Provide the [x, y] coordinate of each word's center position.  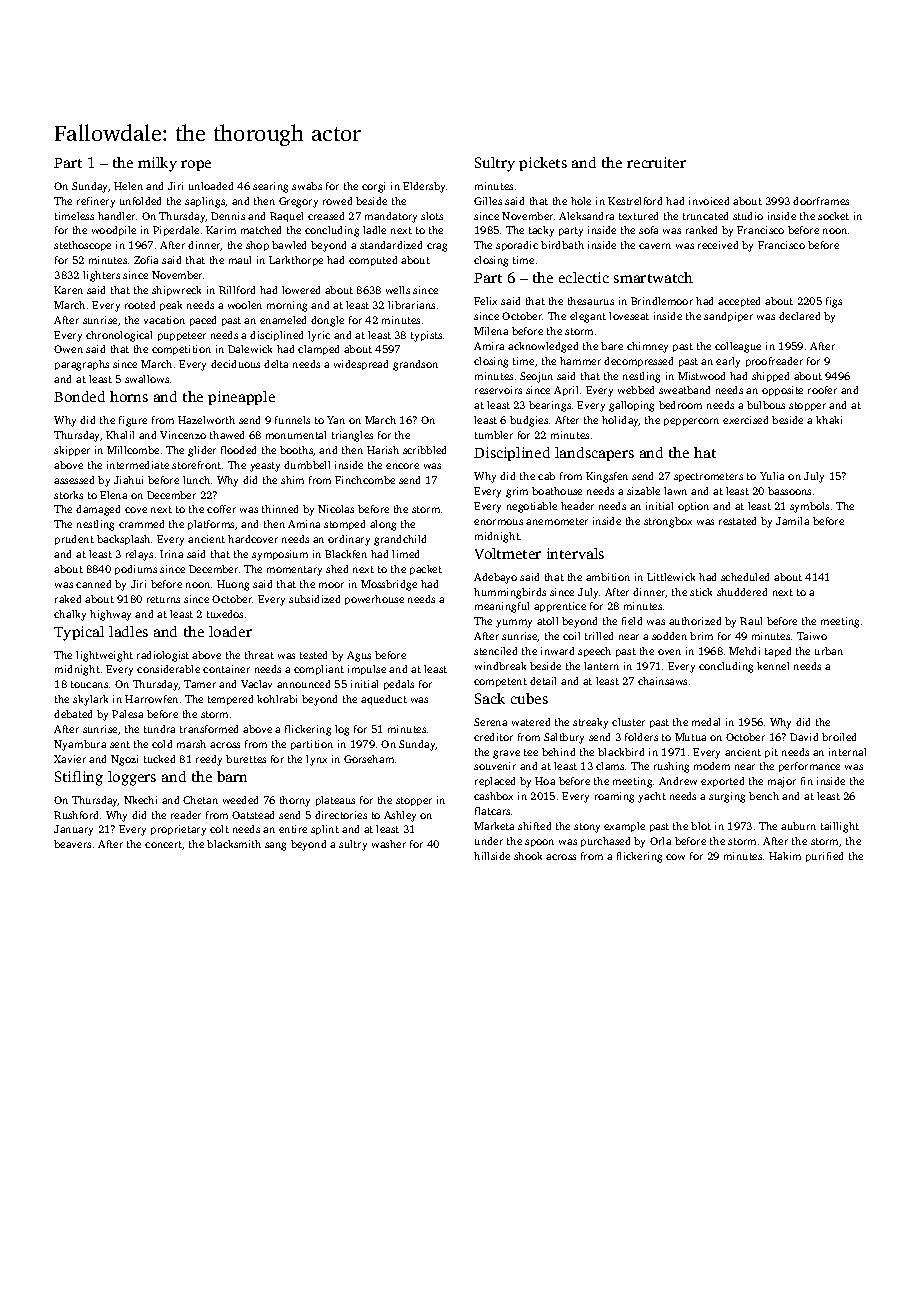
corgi [373, 187]
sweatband [684, 390]
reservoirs [498, 390]
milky [157, 164]
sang [275, 846]
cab [546, 476]
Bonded [79, 396]
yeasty [265, 467]
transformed [209, 729]
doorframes [821, 201]
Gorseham [369, 759]
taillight [840, 827]
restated [737, 521]
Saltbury [564, 738]
